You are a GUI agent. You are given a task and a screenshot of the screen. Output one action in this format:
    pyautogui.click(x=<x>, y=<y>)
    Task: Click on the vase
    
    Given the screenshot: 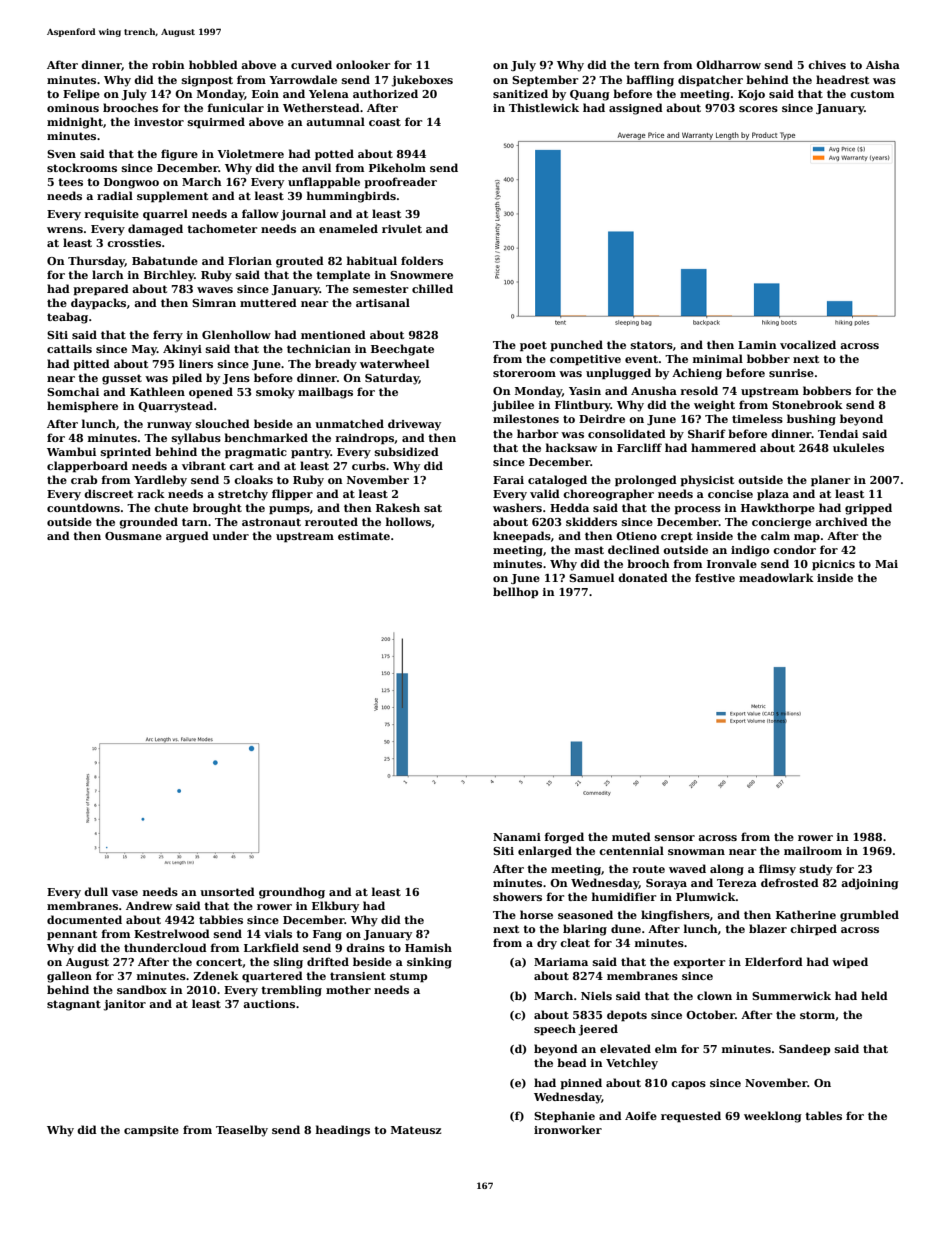 What is the action you would take?
    pyautogui.click(x=125, y=893)
